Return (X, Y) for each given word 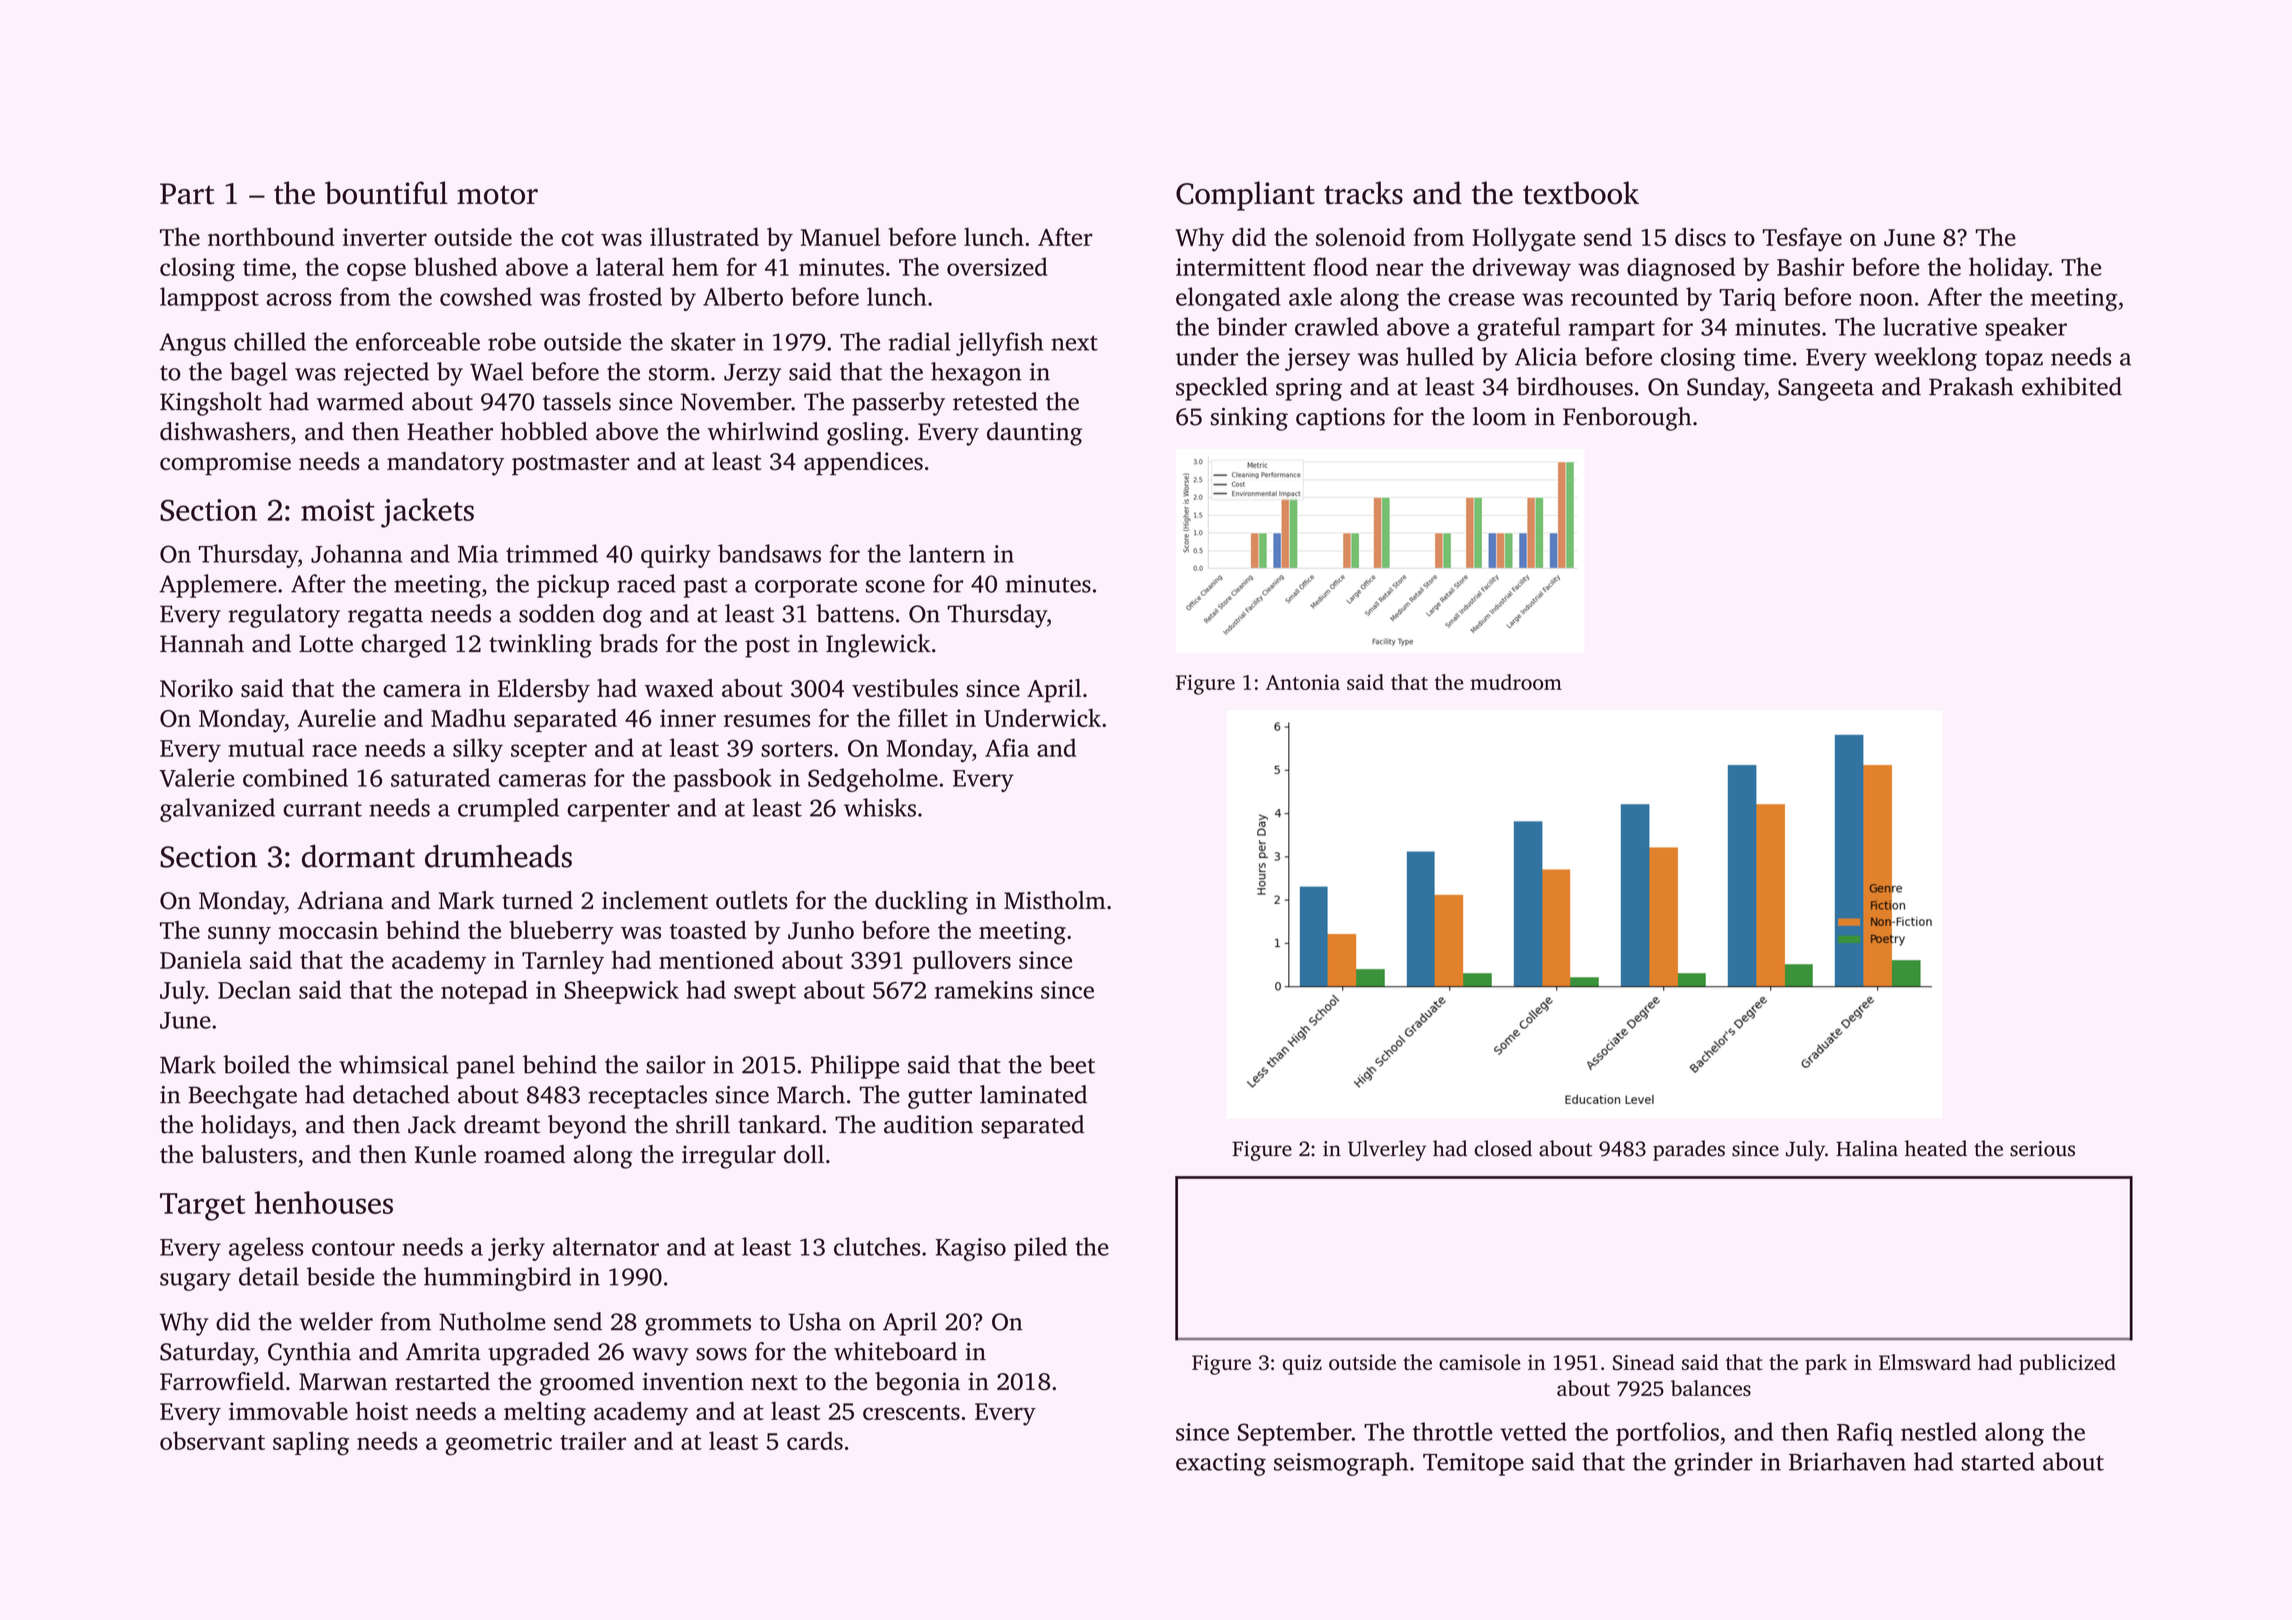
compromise (225, 464)
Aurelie (336, 717)
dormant (358, 856)
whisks (880, 807)
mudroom (1516, 682)
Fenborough (1627, 419)
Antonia (1303, 682)
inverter (385, 237)
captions (1340, 419)
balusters (249, 1154)
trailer (593, 1440)
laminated (1033, 1094)
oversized (997, 266)
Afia (1007, 747)
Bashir (1810, 266)
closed (1503, 1148)
